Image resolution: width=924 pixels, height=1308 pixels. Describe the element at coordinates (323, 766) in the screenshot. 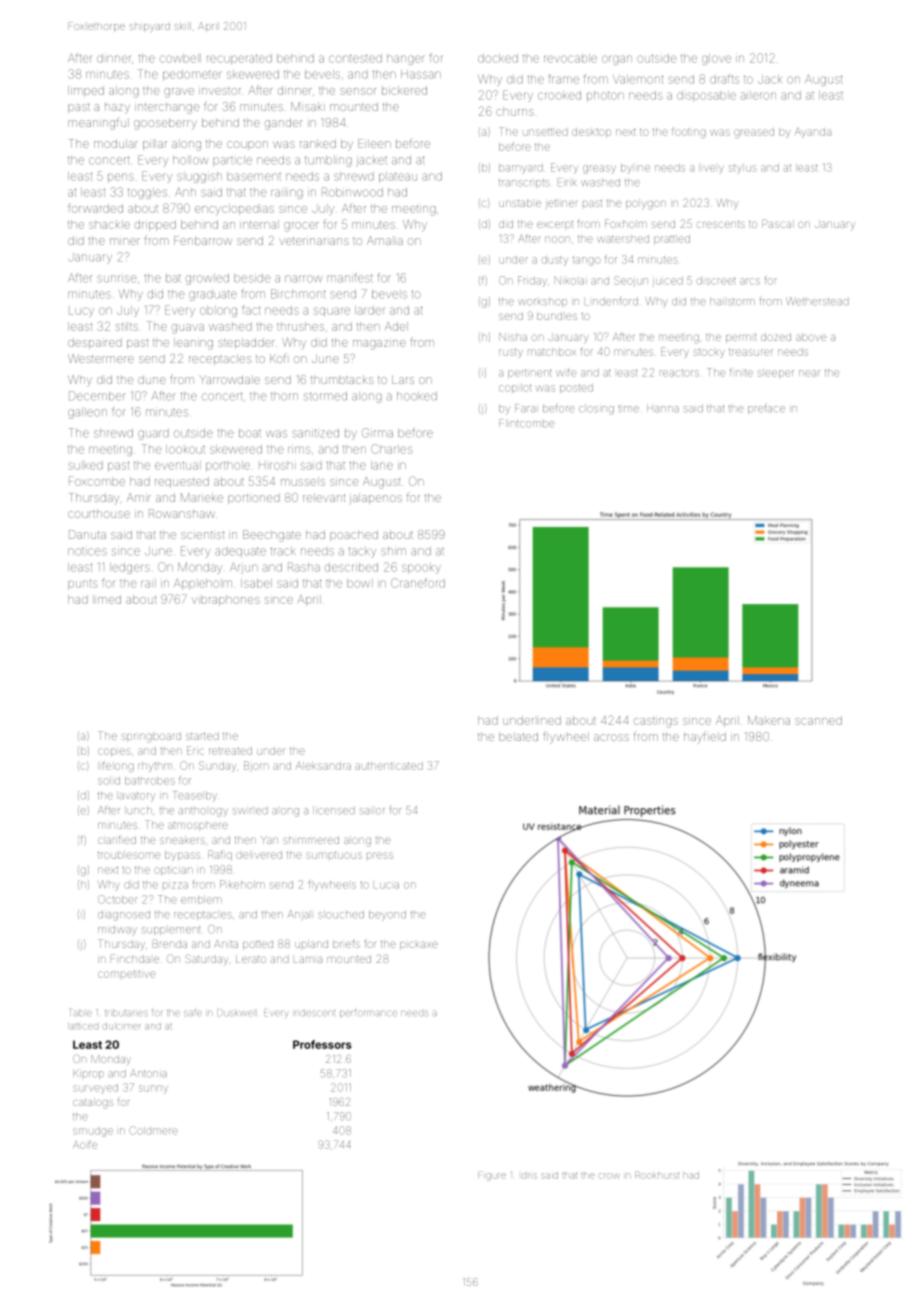

I see `Aleksandra` at that location.
